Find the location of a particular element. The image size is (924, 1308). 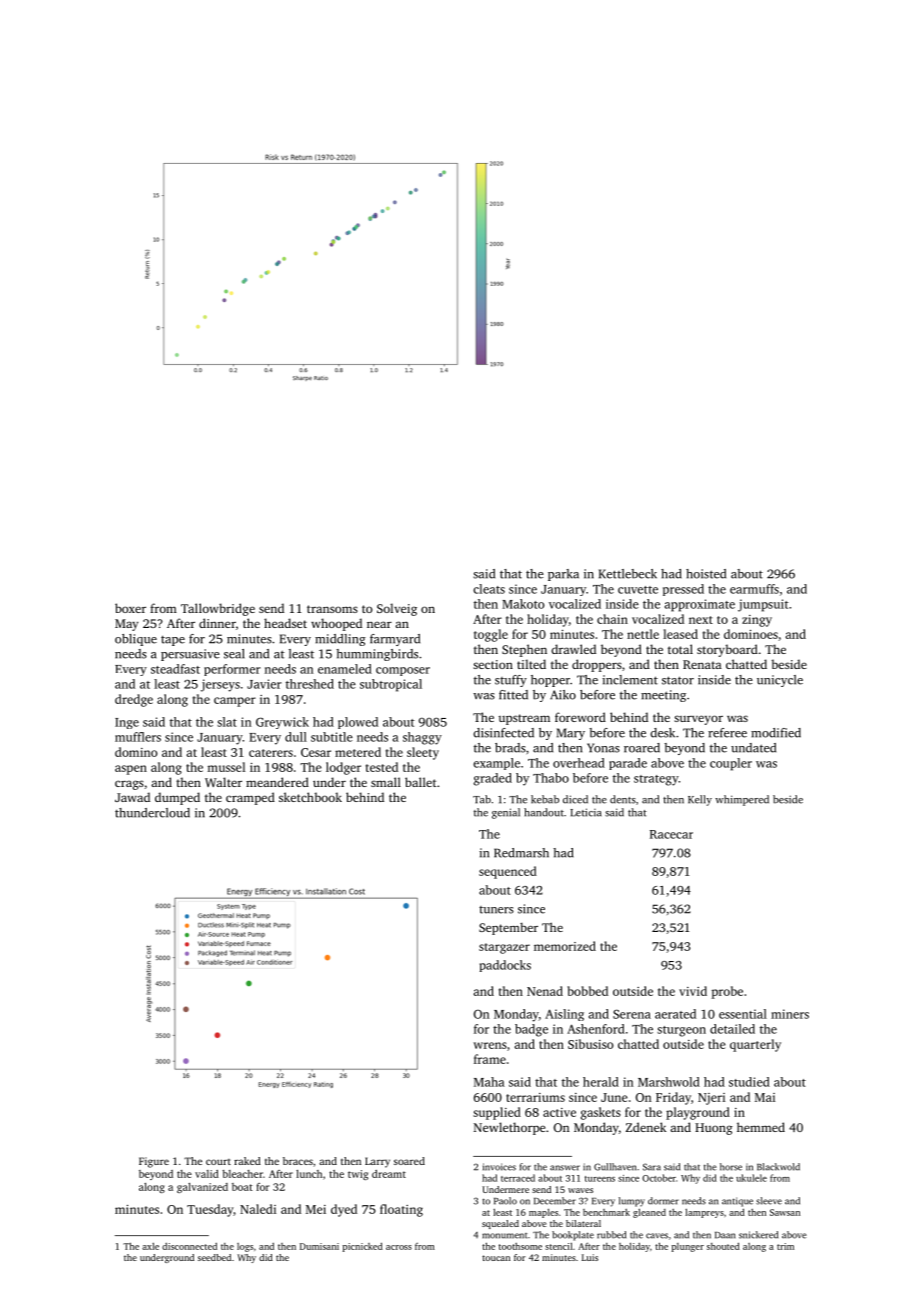

parka is located at coordinates (563, 575).
